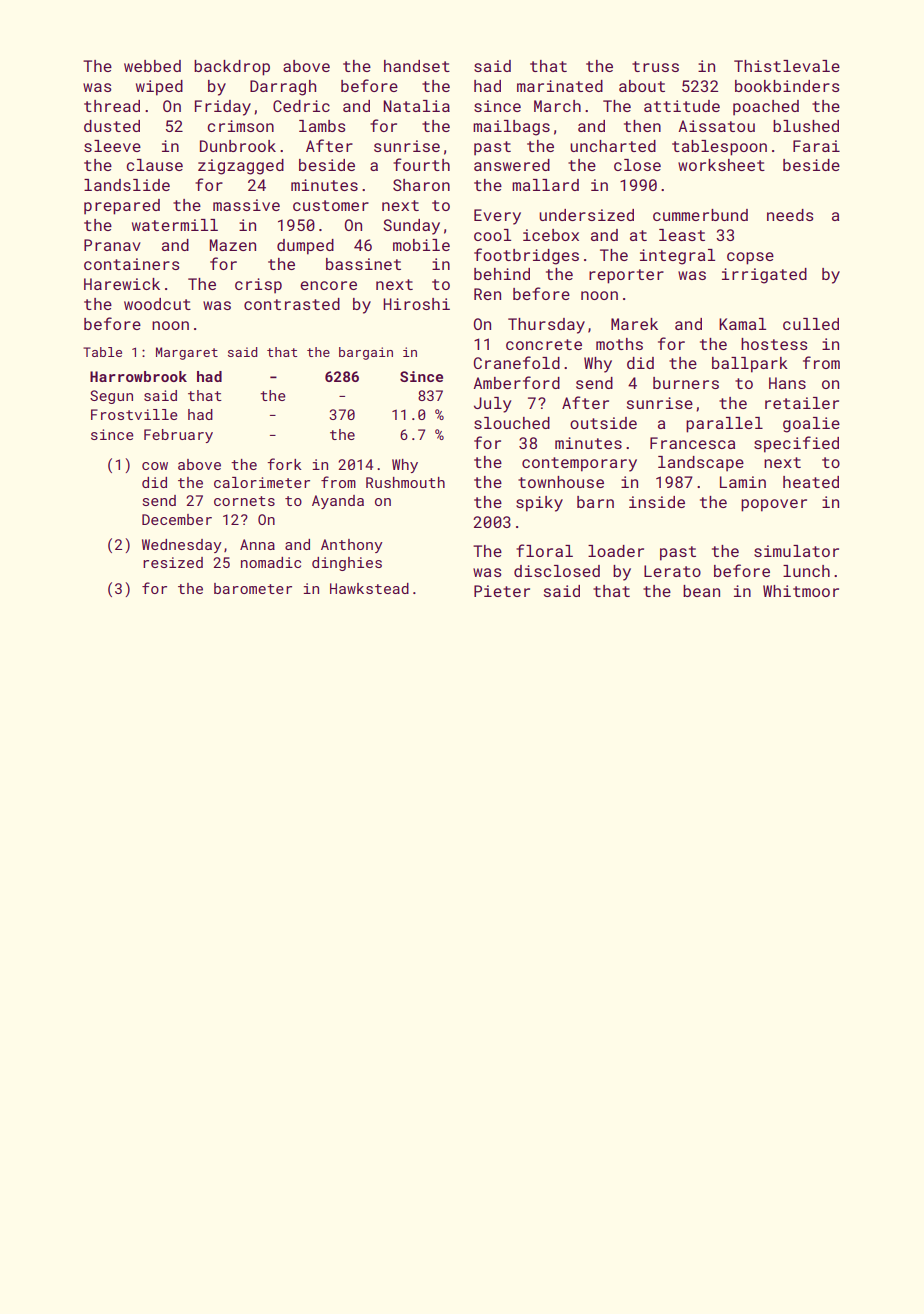 This screenshot has height=1314, width=924. I want to click on webbed, so click(152, 66).
